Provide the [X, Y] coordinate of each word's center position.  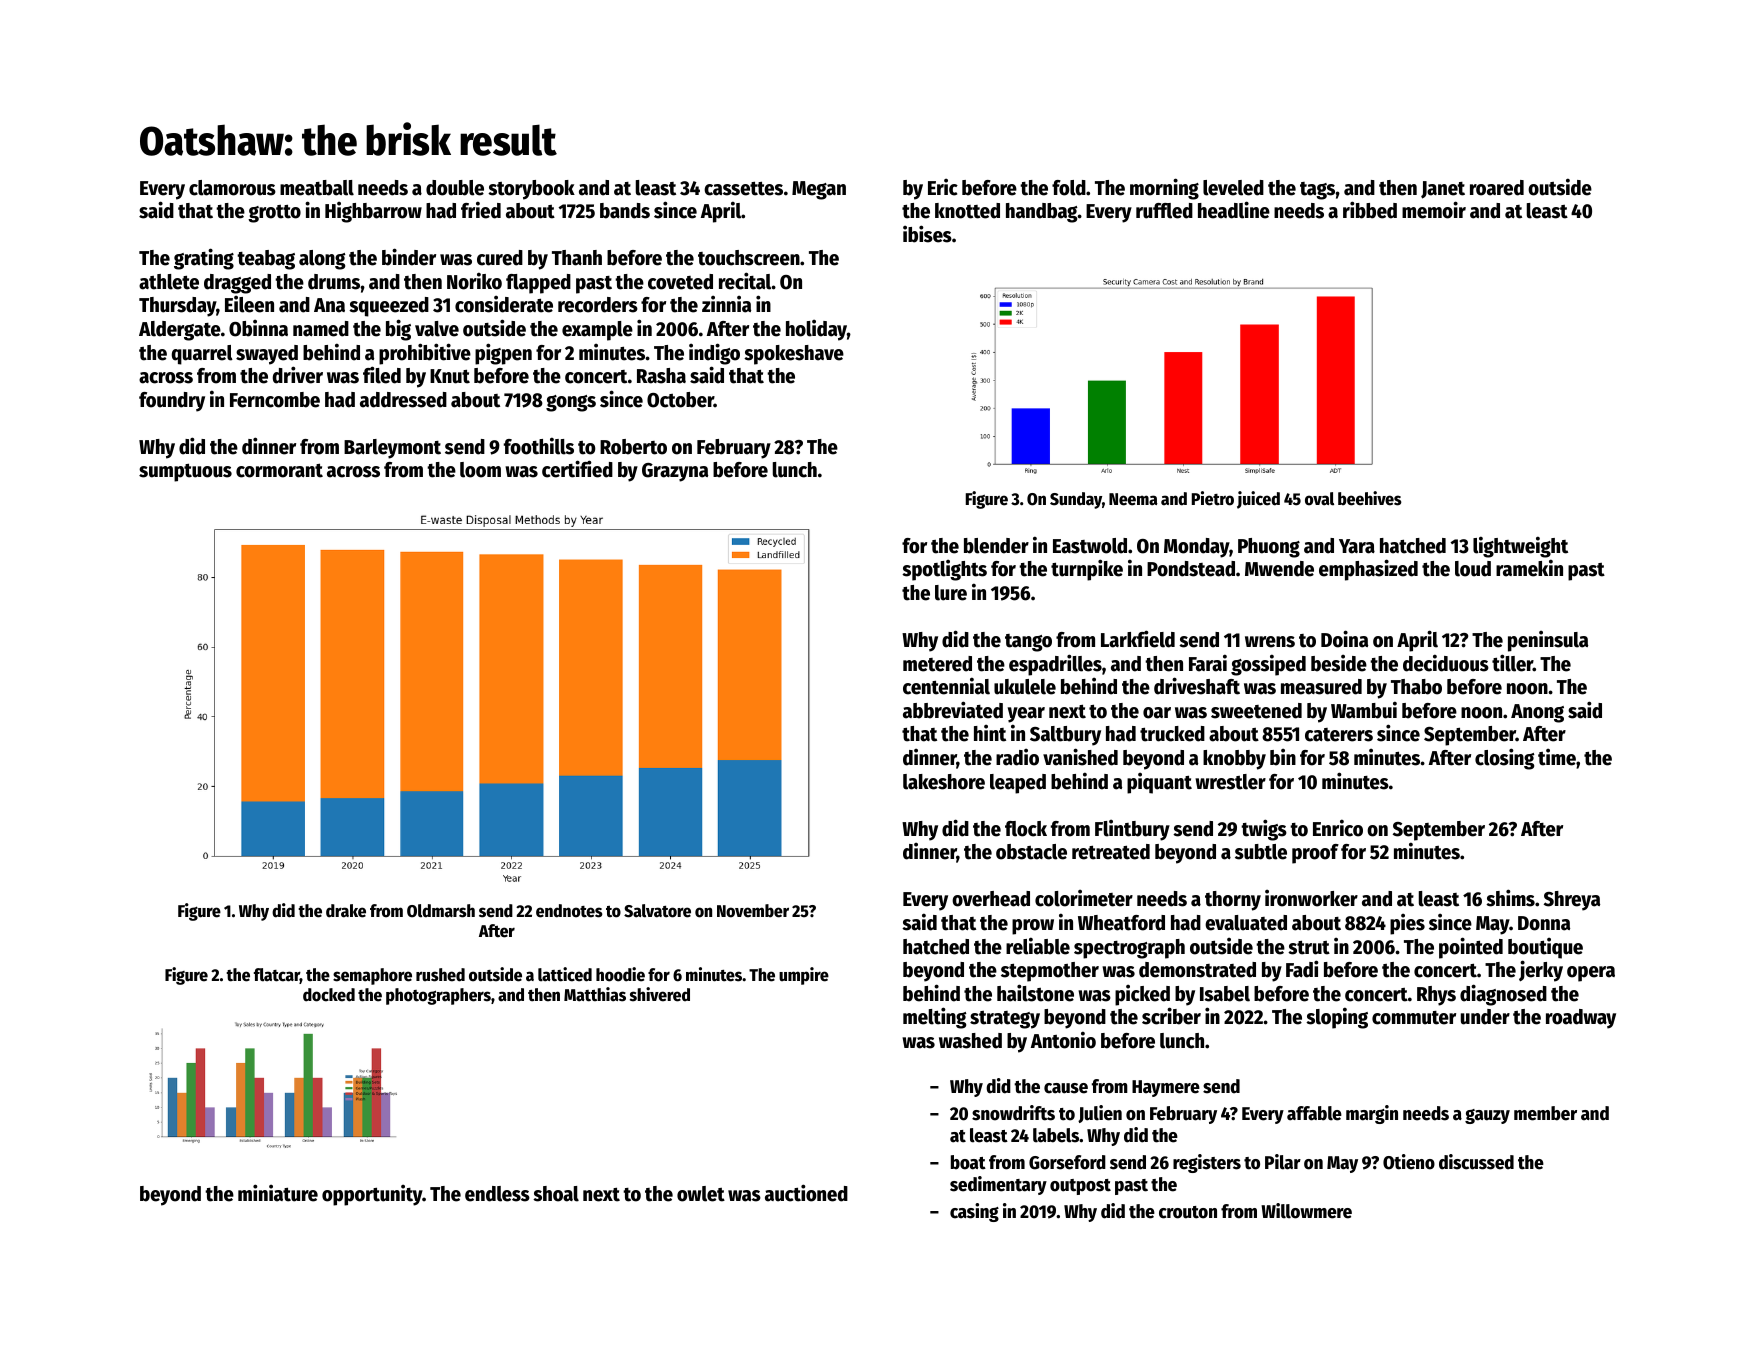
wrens [1270, 642]
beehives [1370, 498]
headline [1234, 210]
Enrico [1338, 828]
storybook [531, 190]
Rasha [661, 376]
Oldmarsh [441, 911]
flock [1026, 829]
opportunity [372, 1195]
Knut [450, 376]
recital [745, 281]
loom [480, 470]
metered [937, 664]
